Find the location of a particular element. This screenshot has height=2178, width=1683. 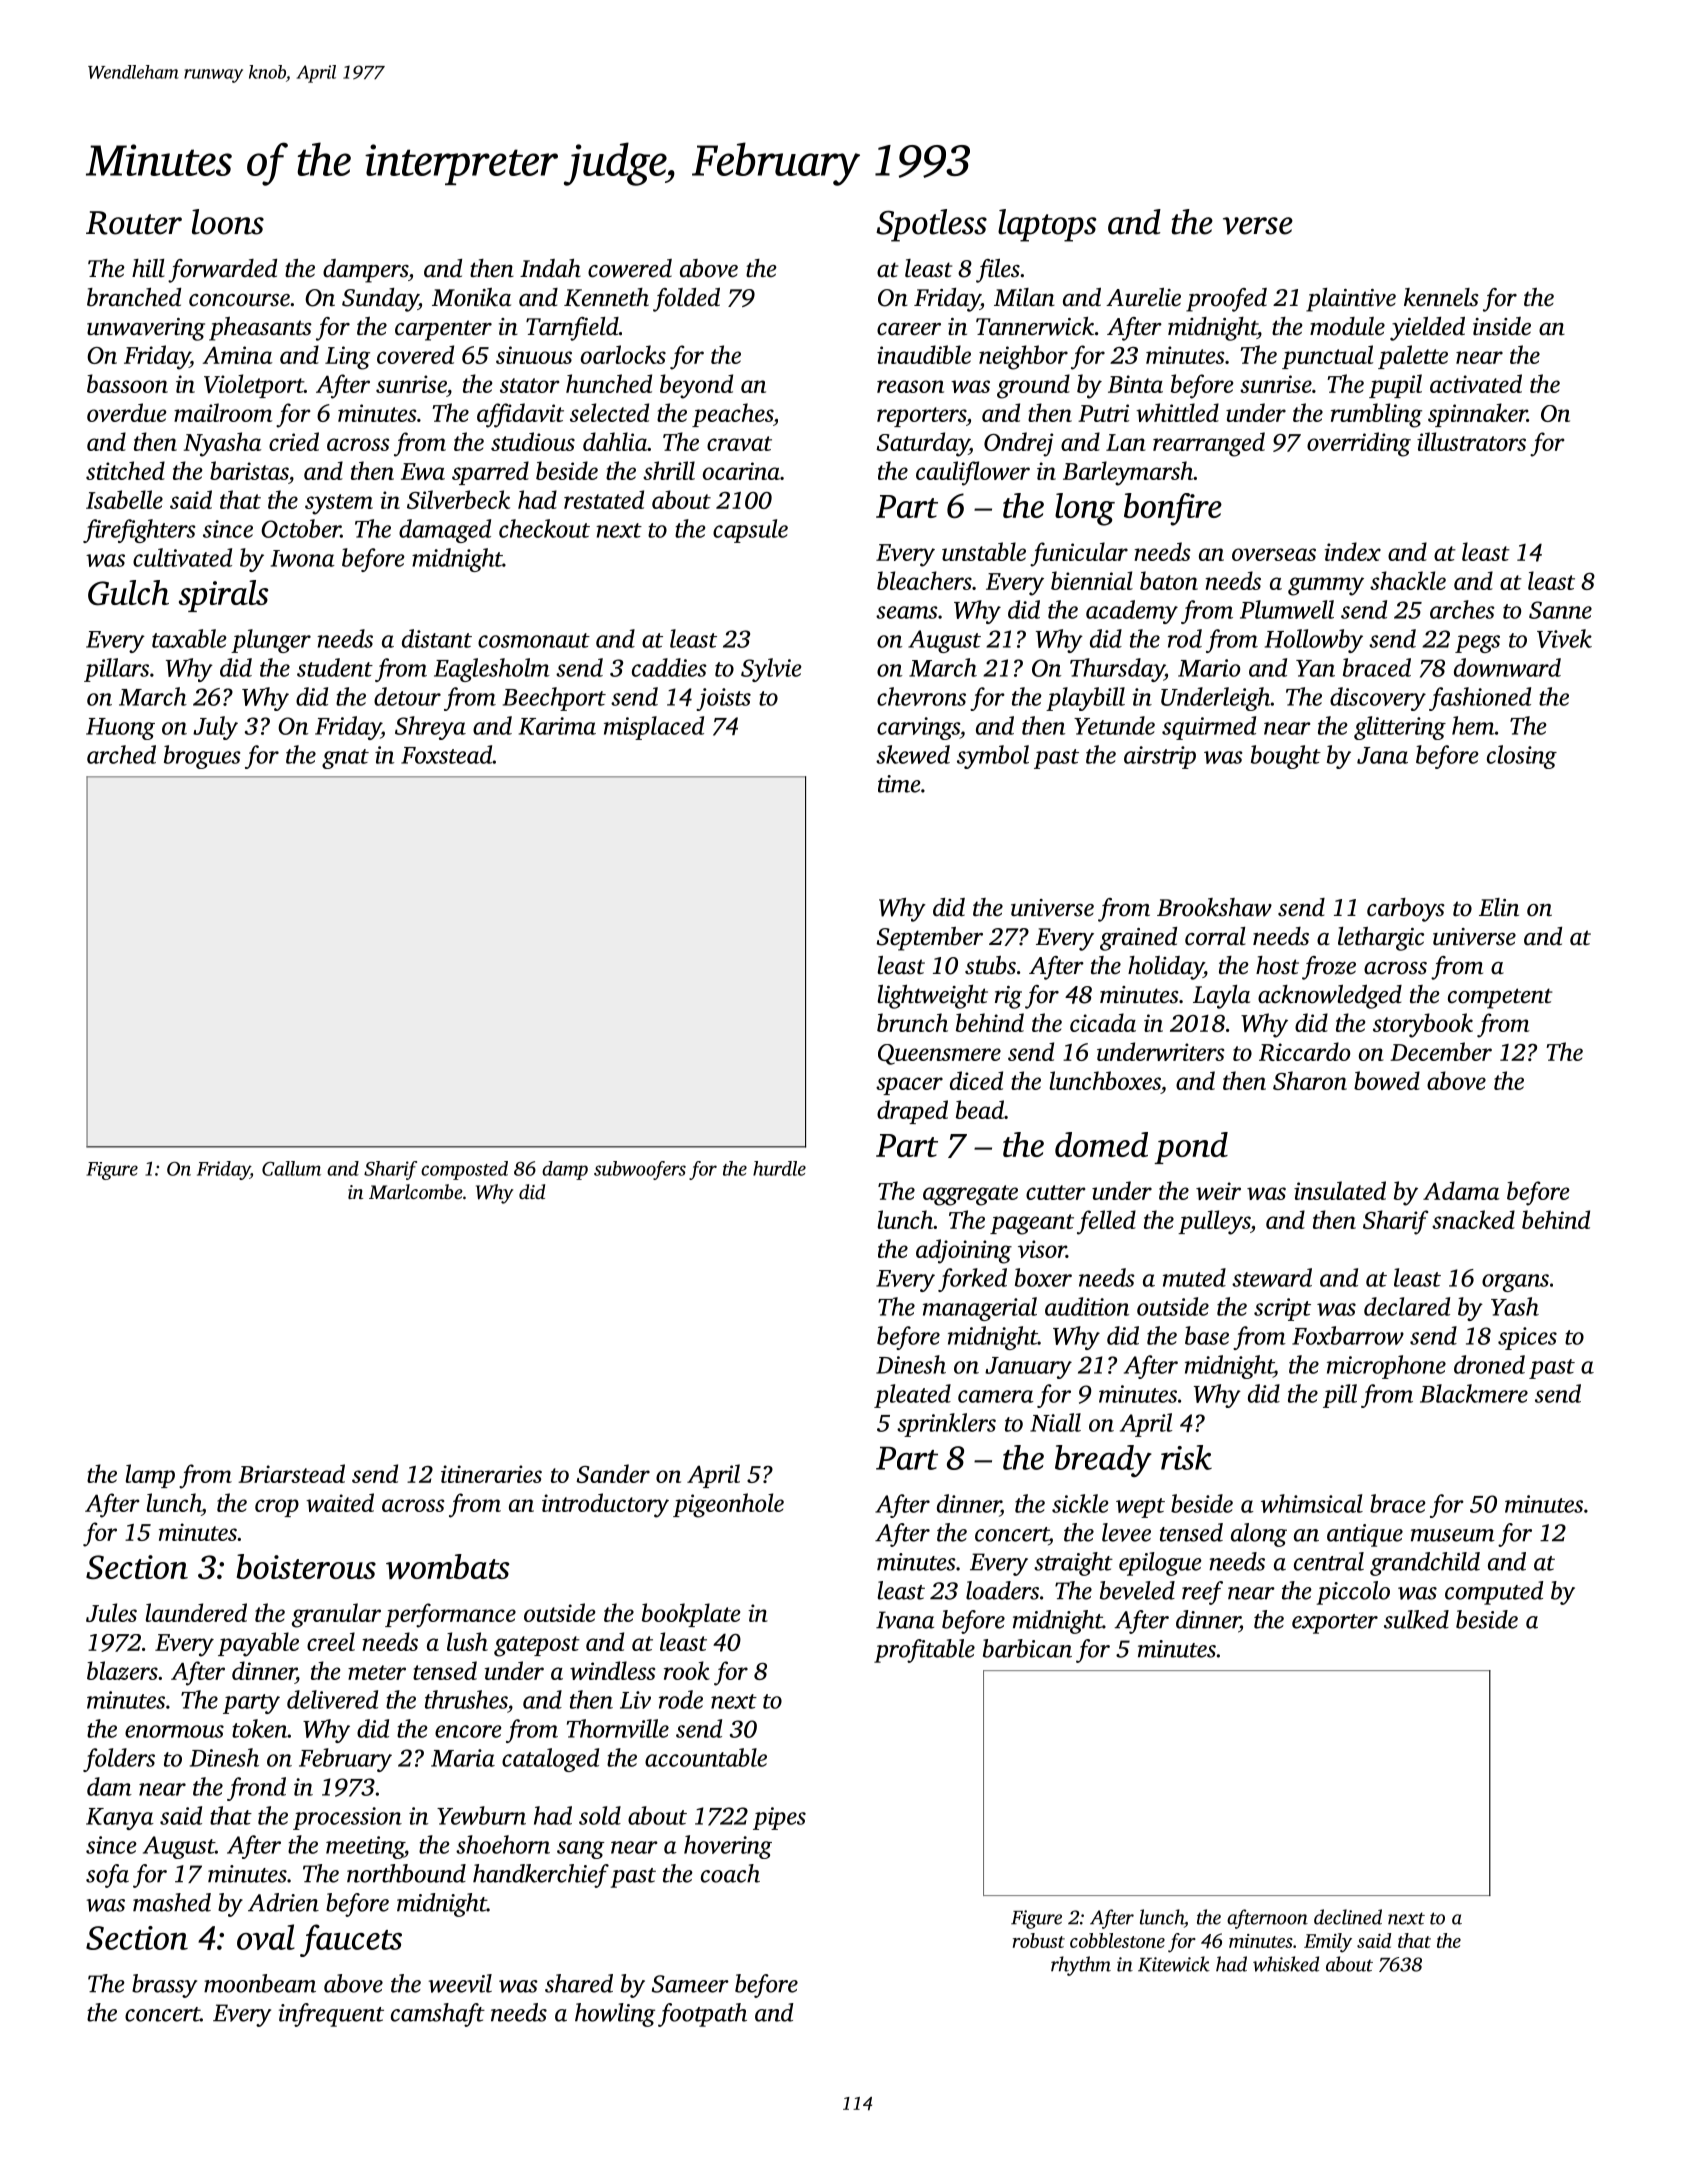

loons is located at coordinates (228, 222).
